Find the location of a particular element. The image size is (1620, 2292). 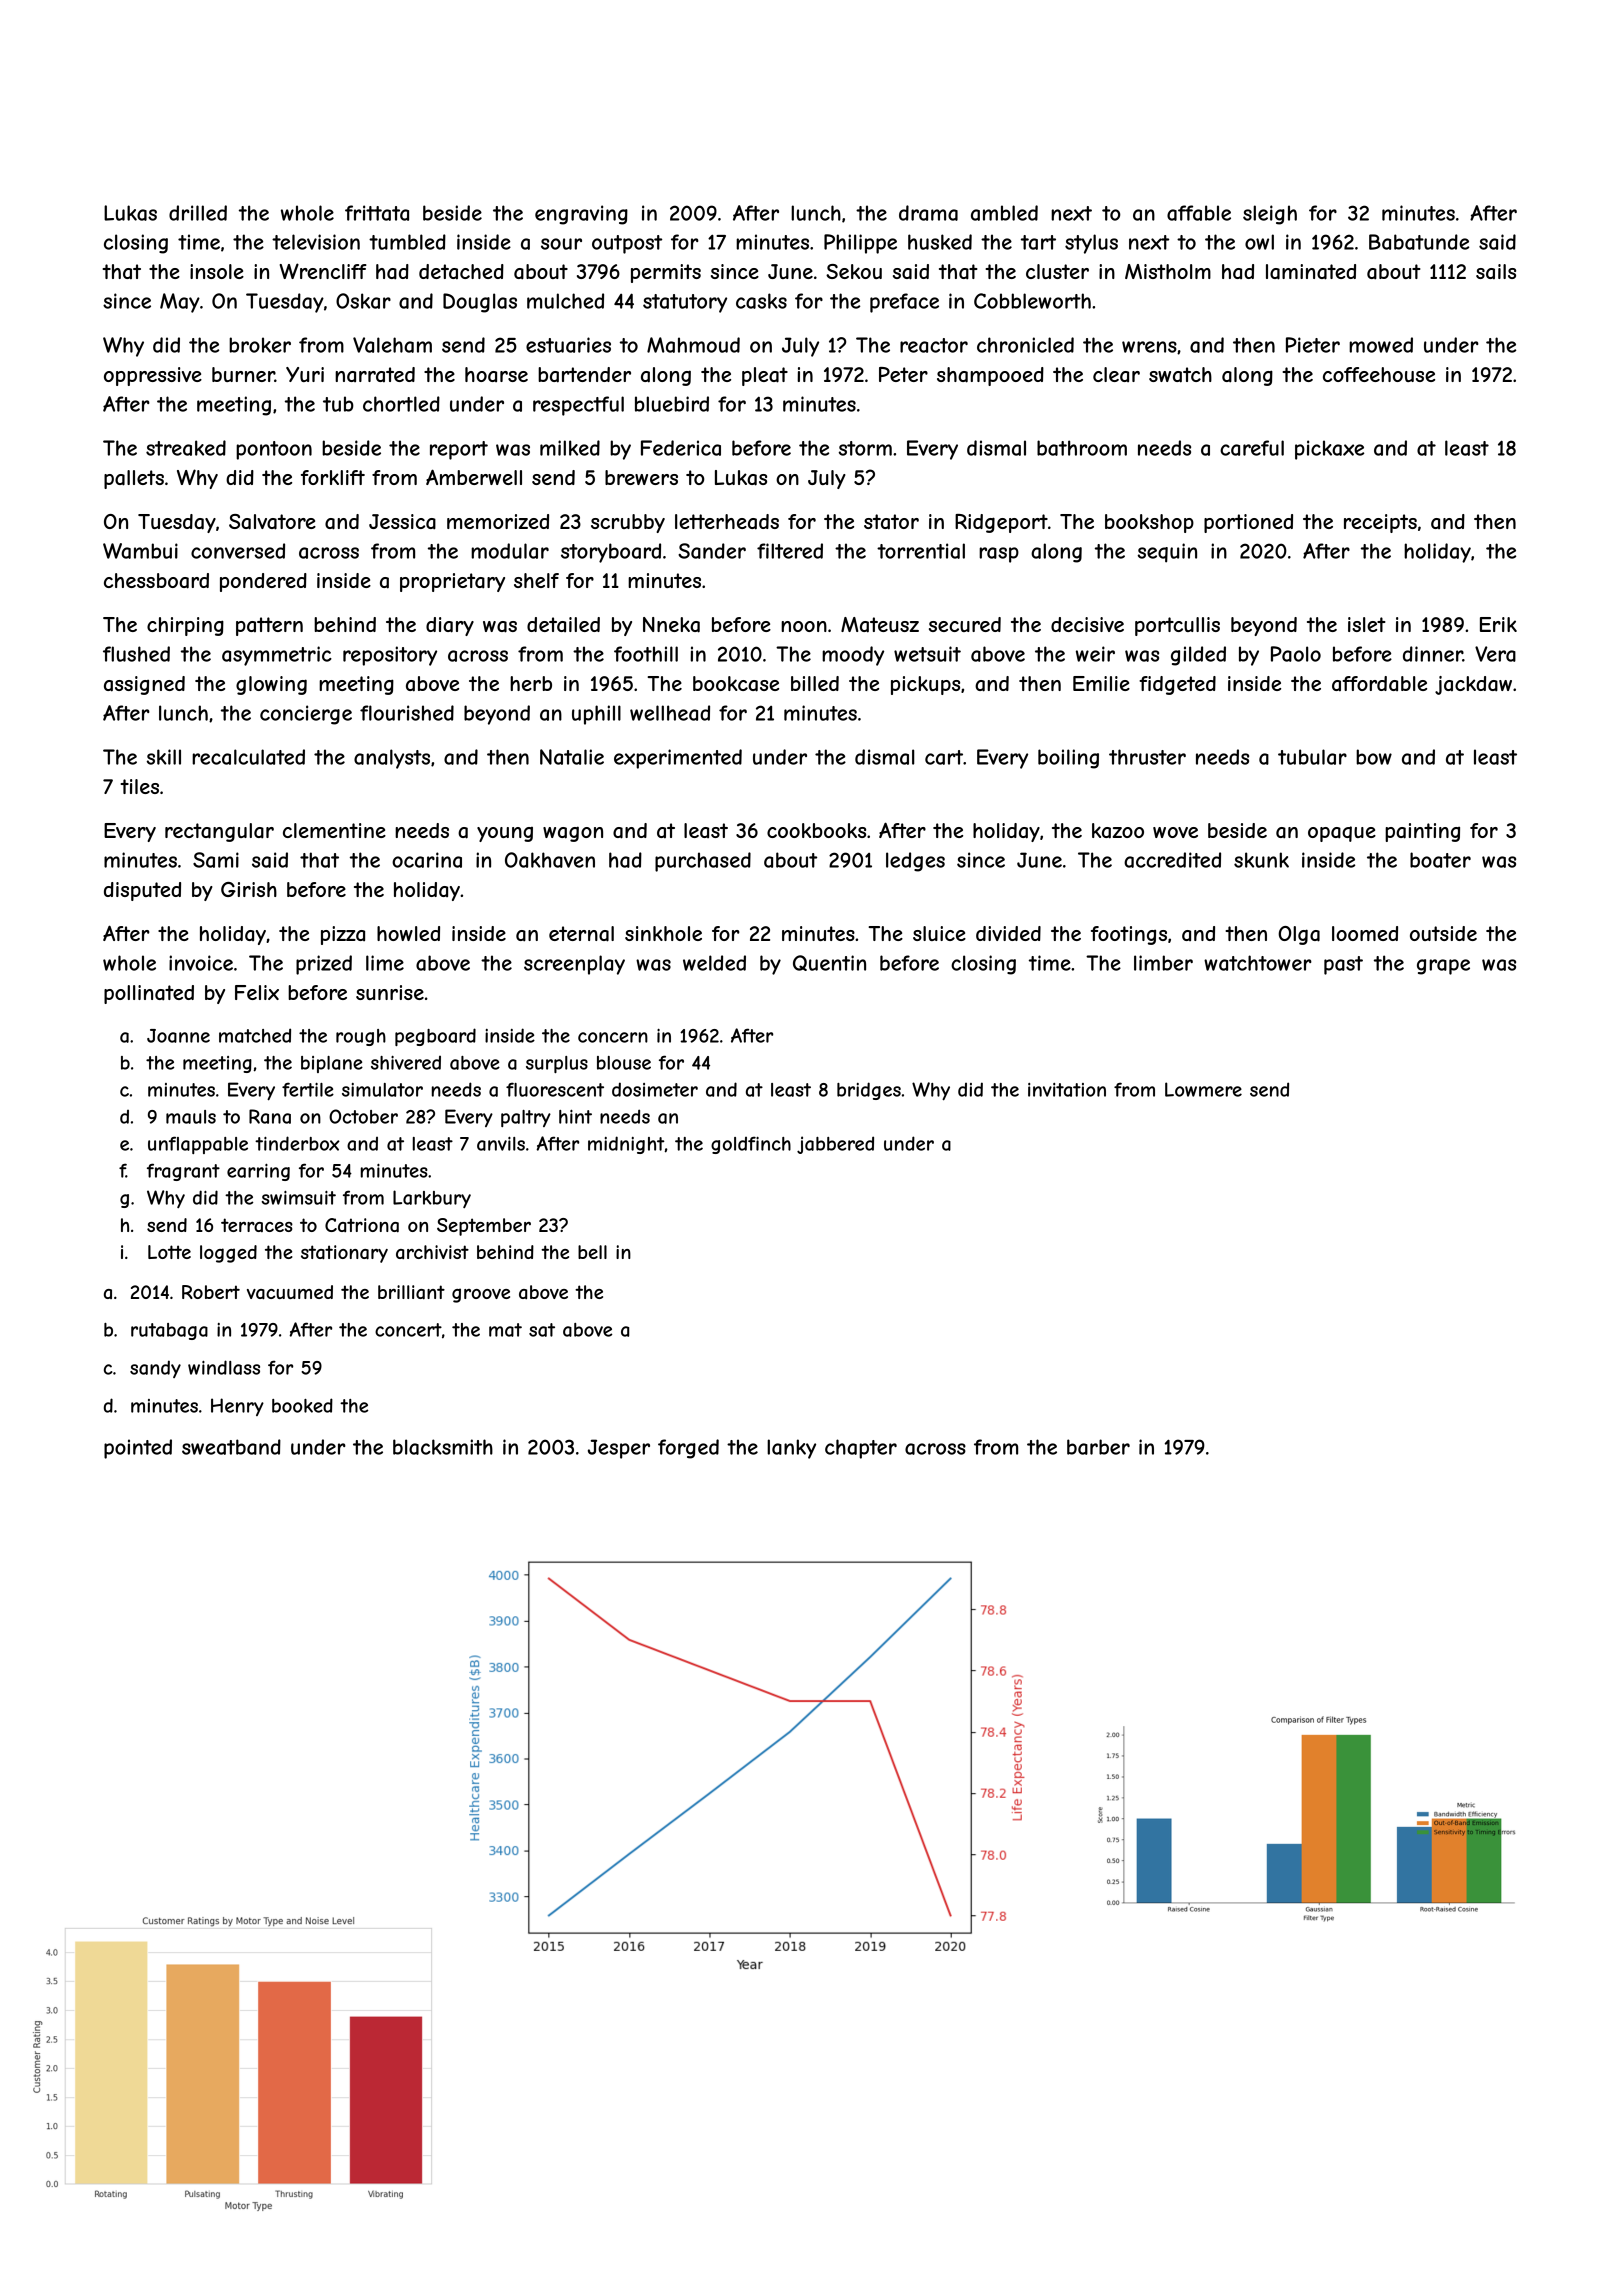

welded is located at coordinates (714, 963).
